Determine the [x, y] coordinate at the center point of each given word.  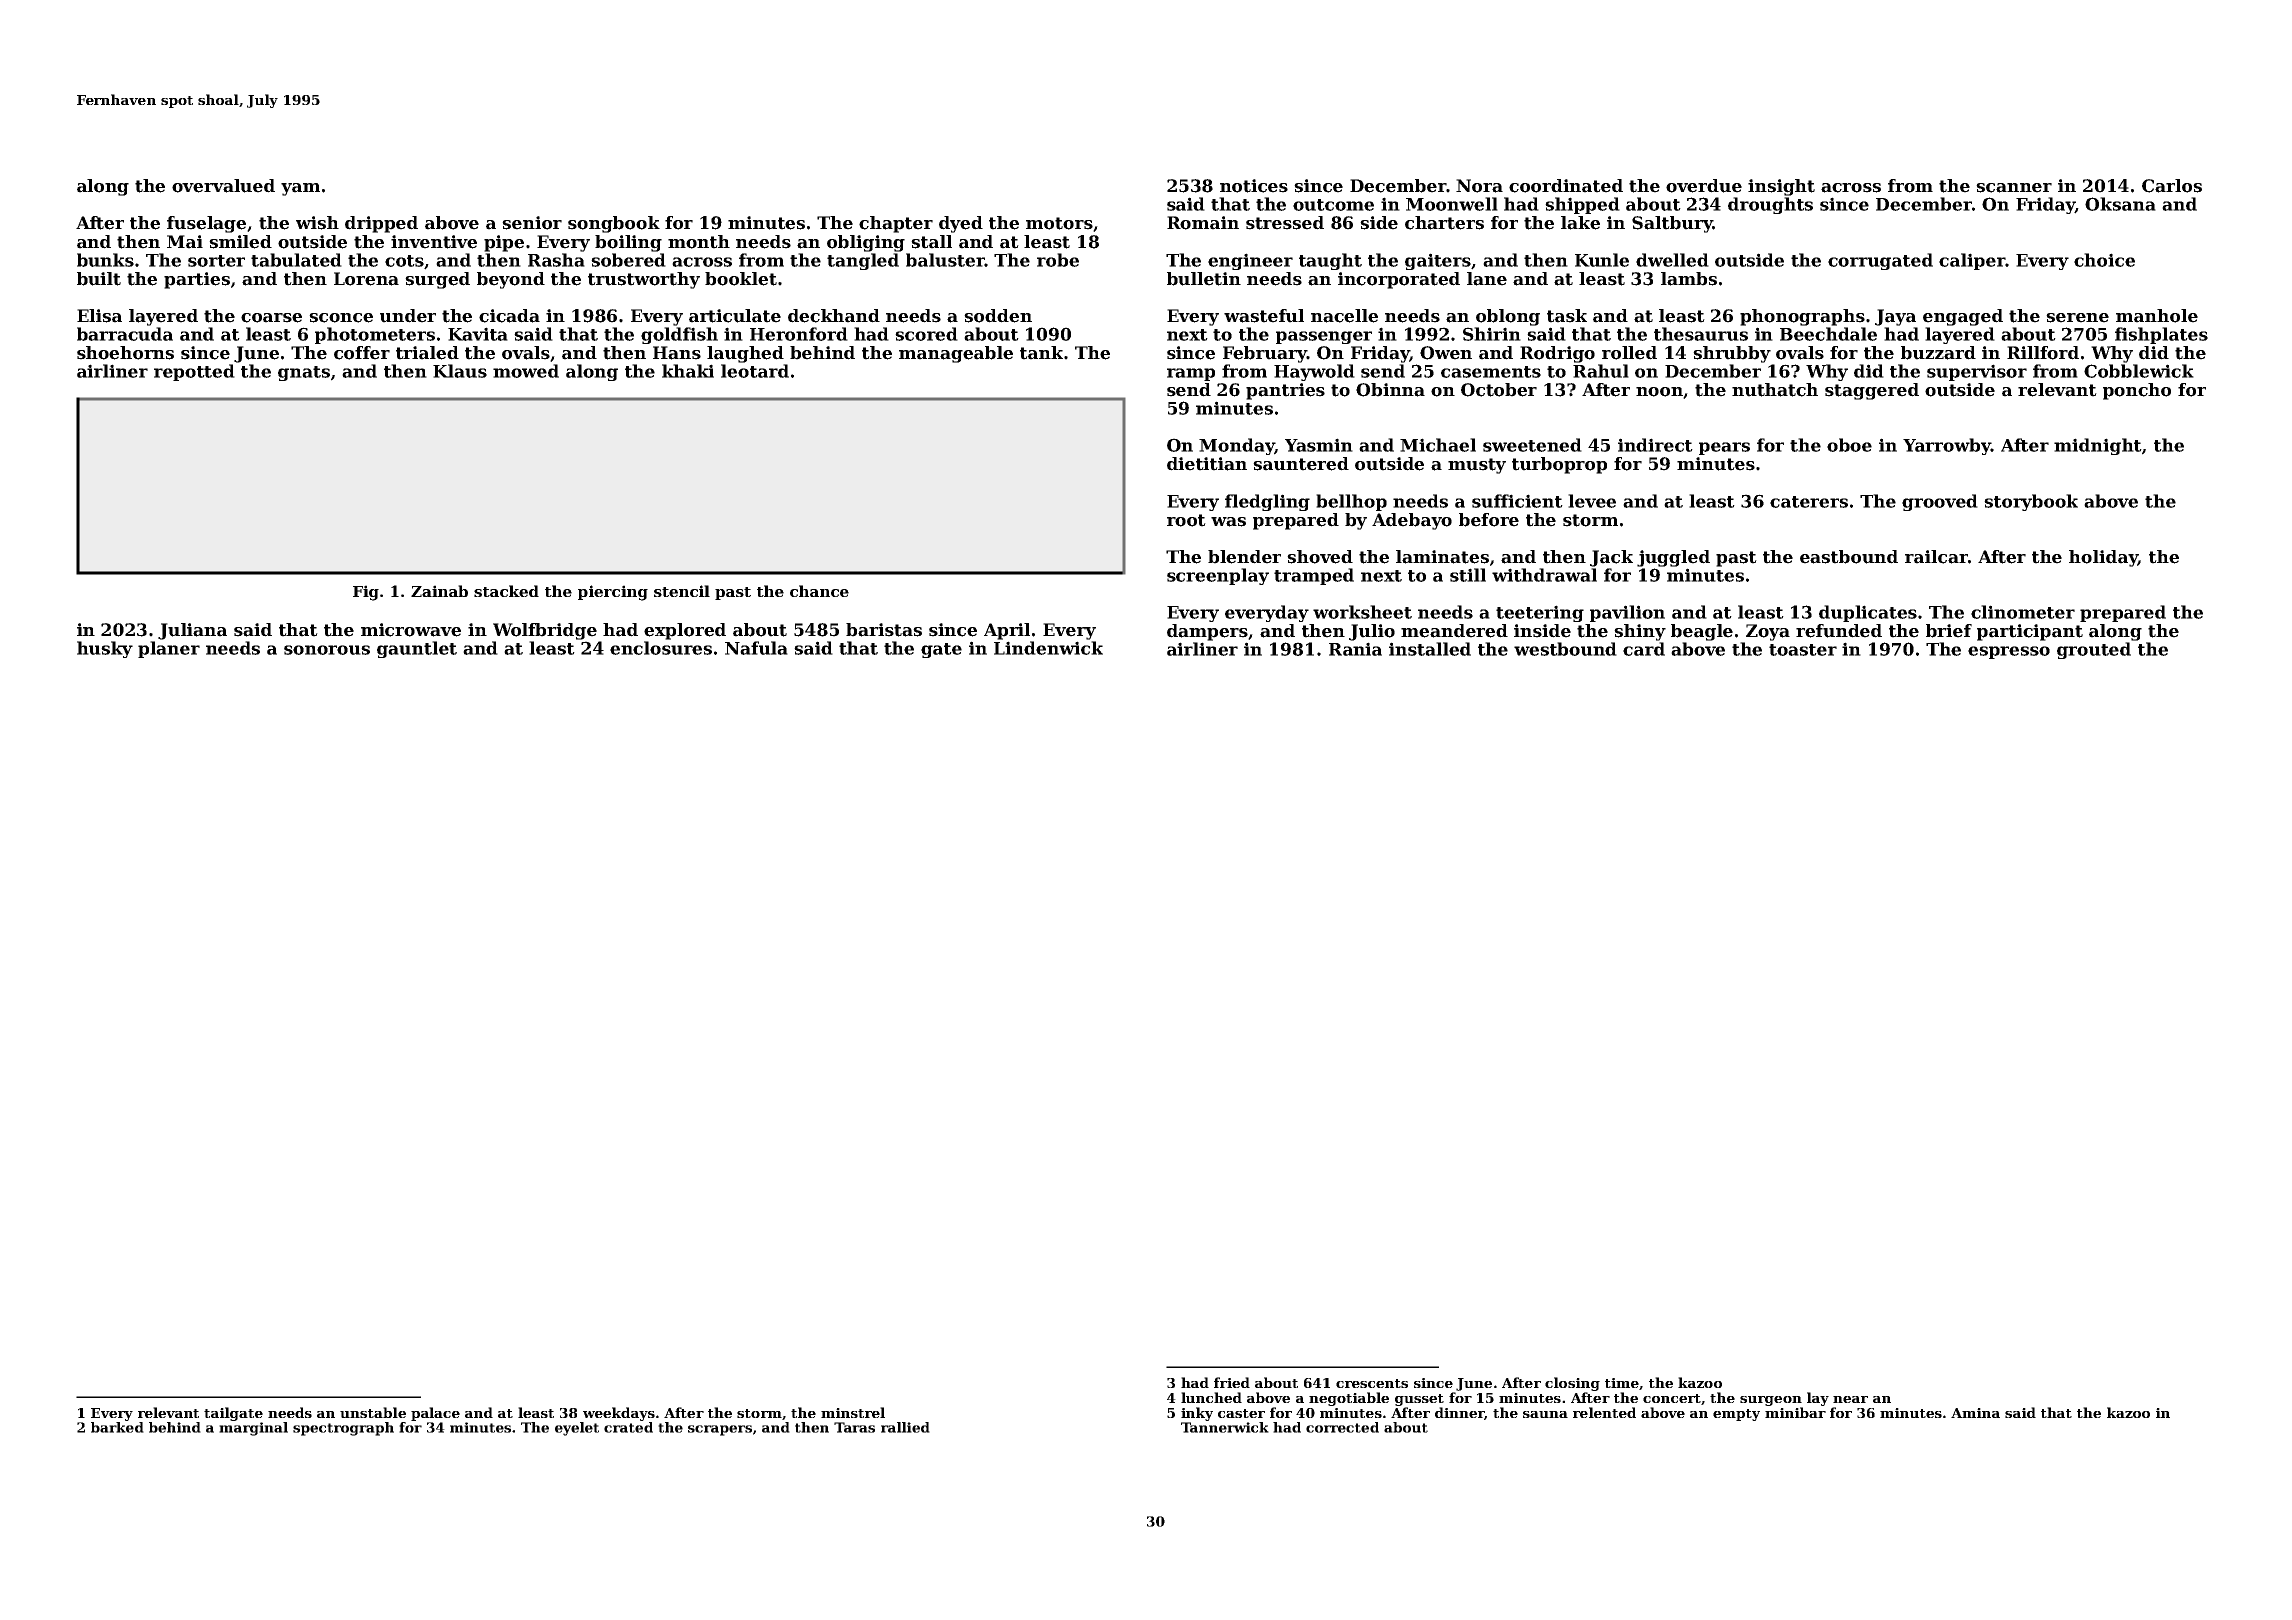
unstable [373, 1412]
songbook [614, 224]
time [1622, 1383]
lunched [1211, 1397]
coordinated [1566, 186]
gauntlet [417, 649]
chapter [896, 224]
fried [1232, 1382]
